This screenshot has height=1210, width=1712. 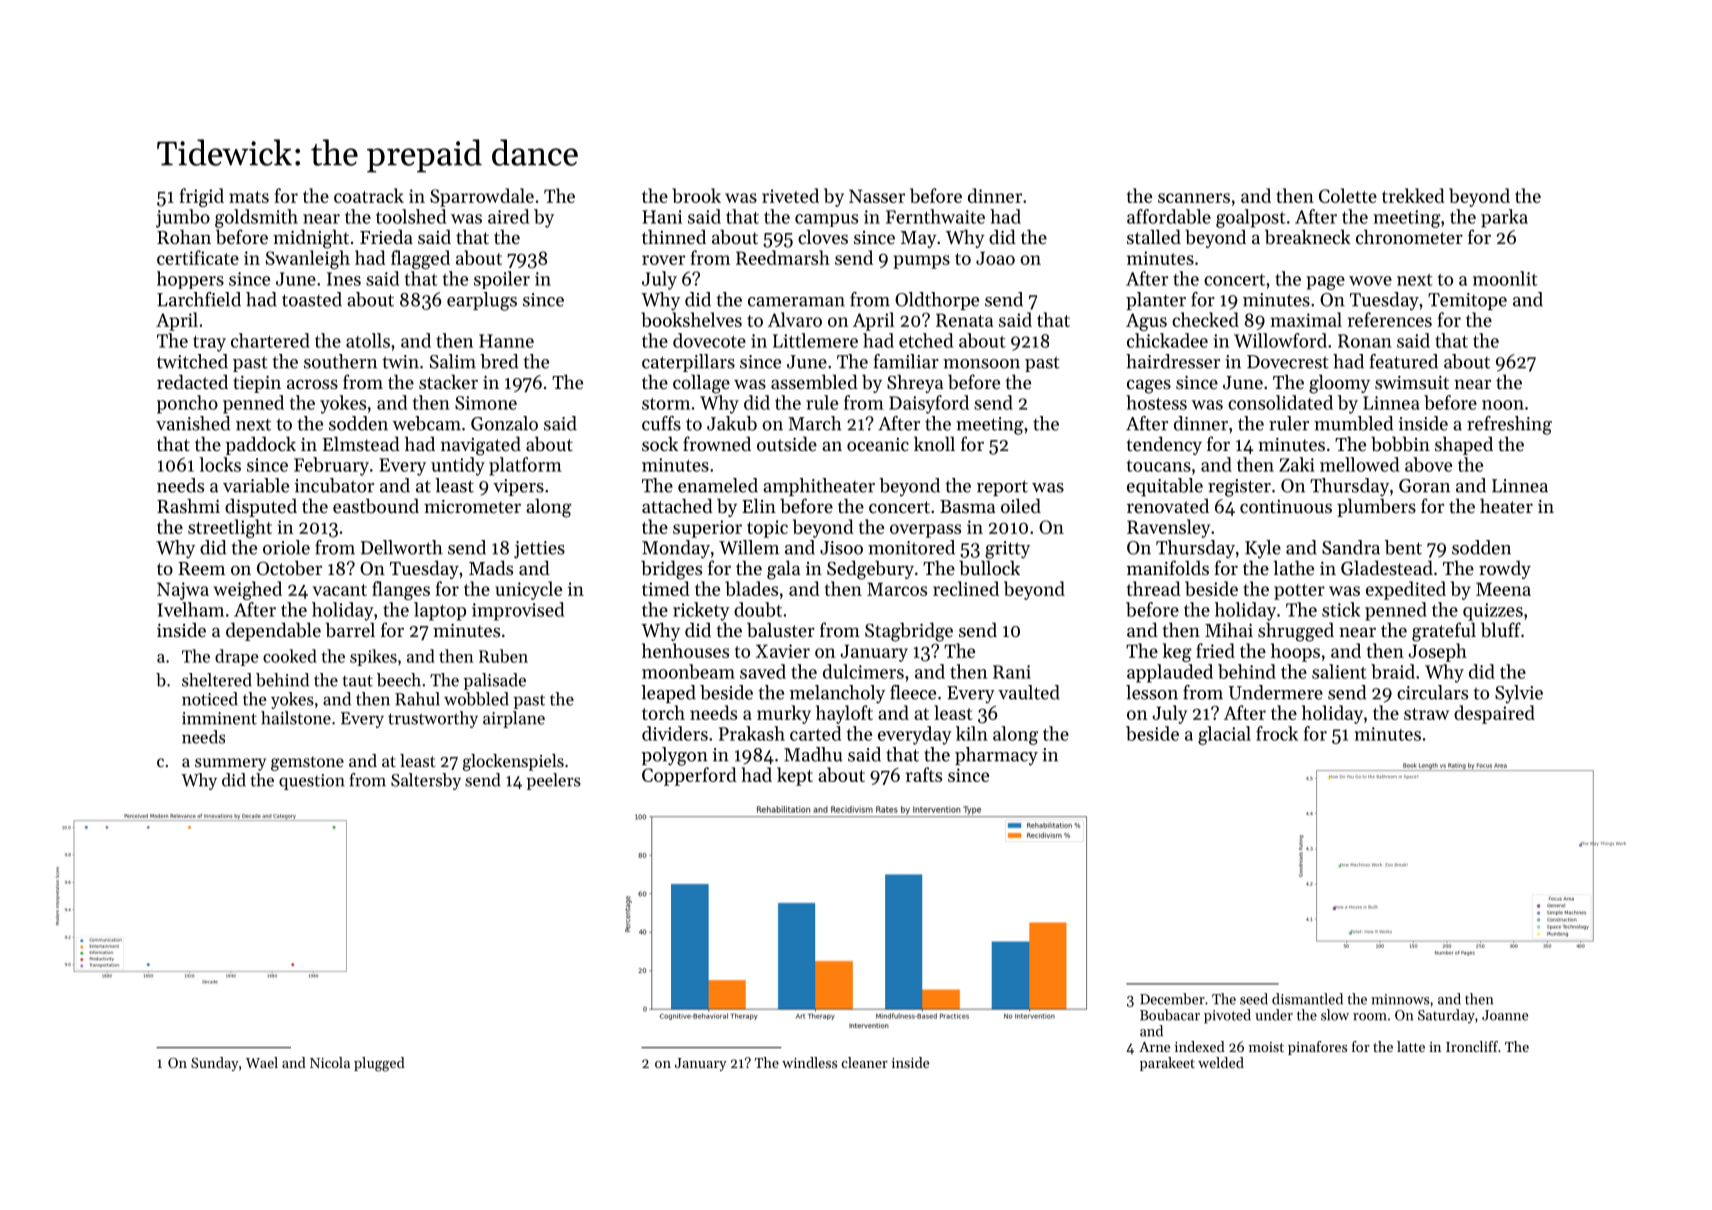 I want to click on beech, so click(x=399, y=680).
